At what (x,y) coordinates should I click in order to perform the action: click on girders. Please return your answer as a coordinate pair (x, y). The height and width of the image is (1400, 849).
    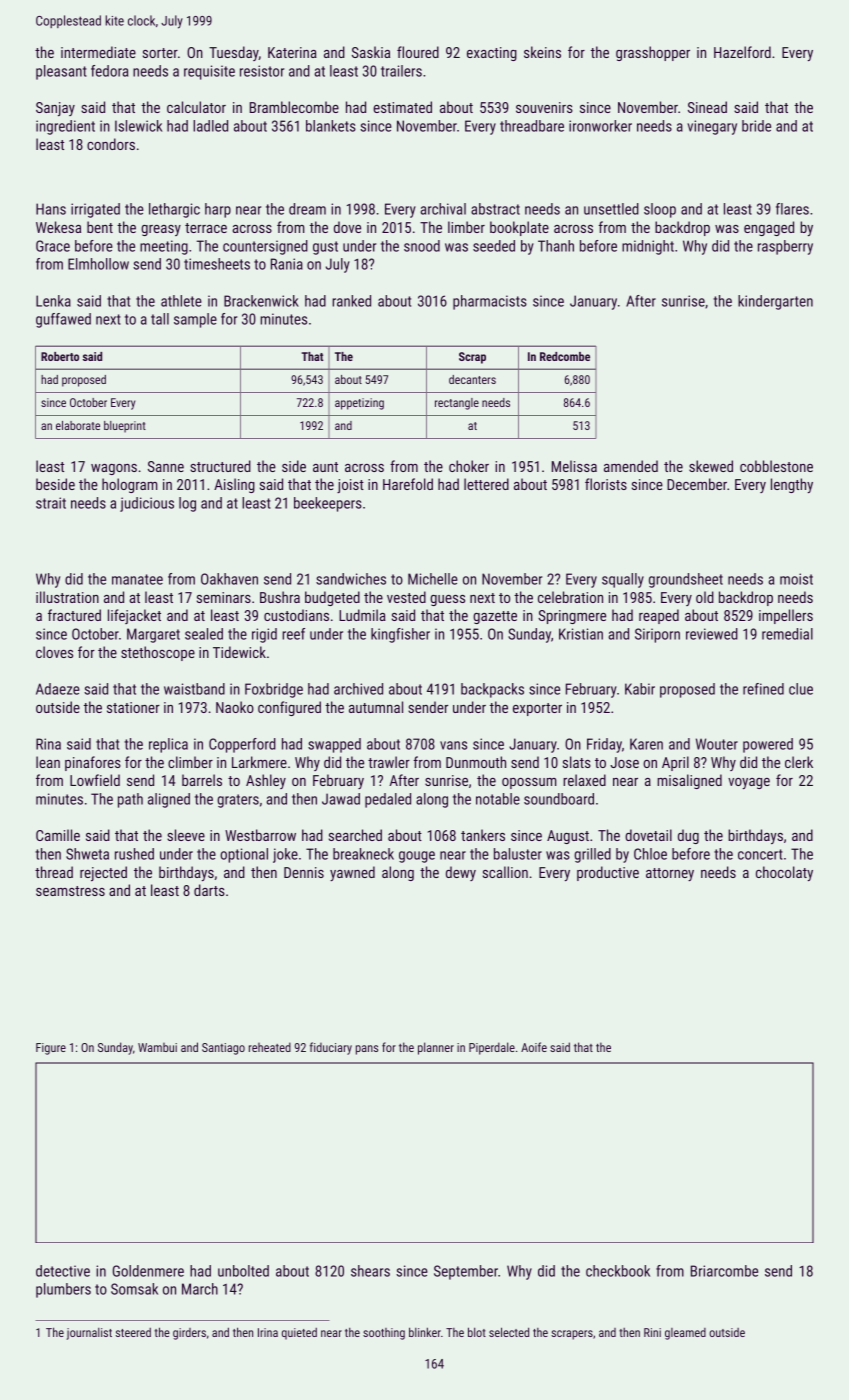
    Looking at the image, I should click on (189, 1334).
